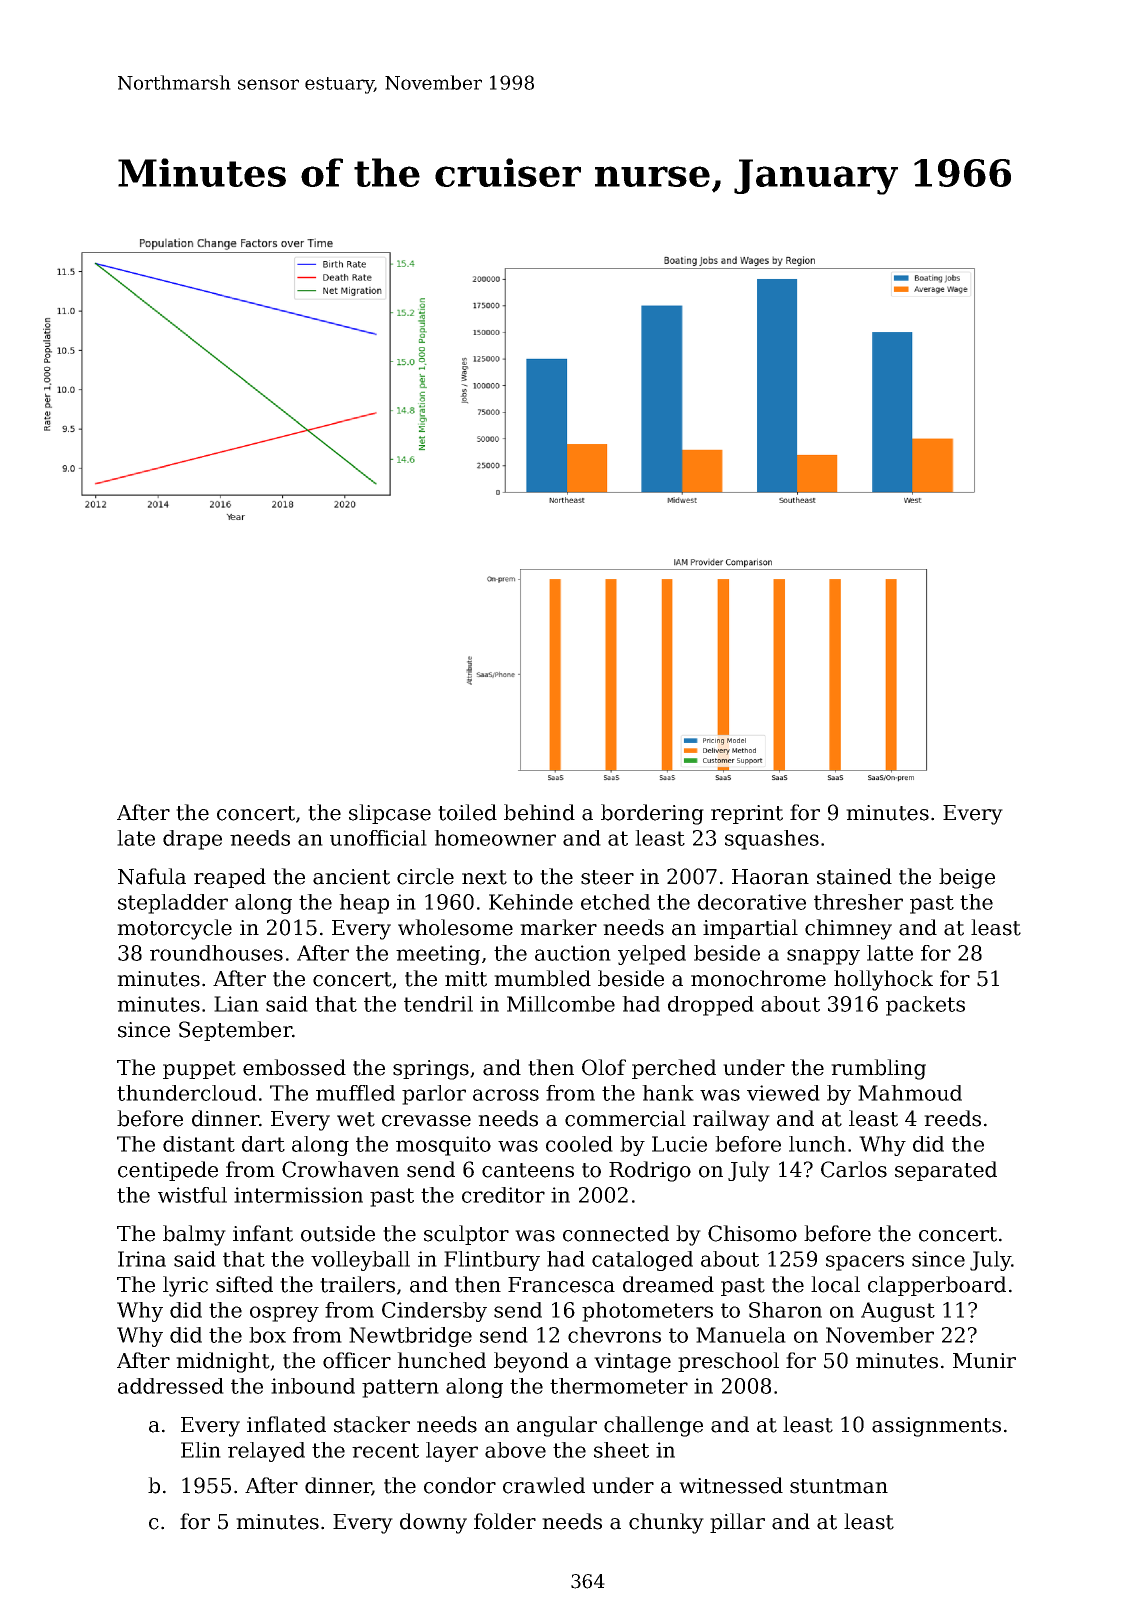 The image size is (1140, 1619). What do you see at coordinates (925, 1006) in the screenshot?
I see `packets` at bounding box center [925, 1006].
